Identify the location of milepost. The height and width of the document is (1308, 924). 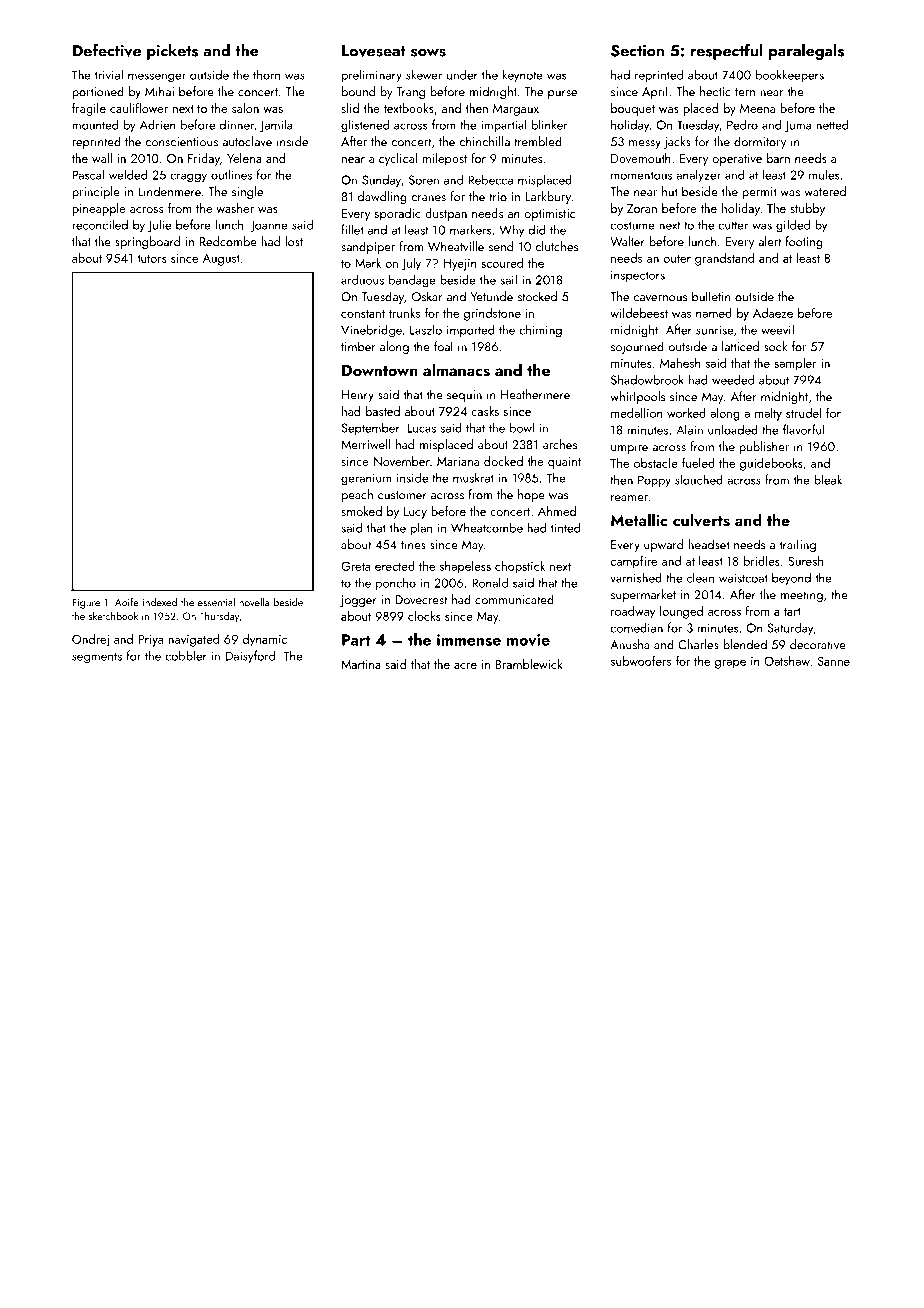
(444, 159).
